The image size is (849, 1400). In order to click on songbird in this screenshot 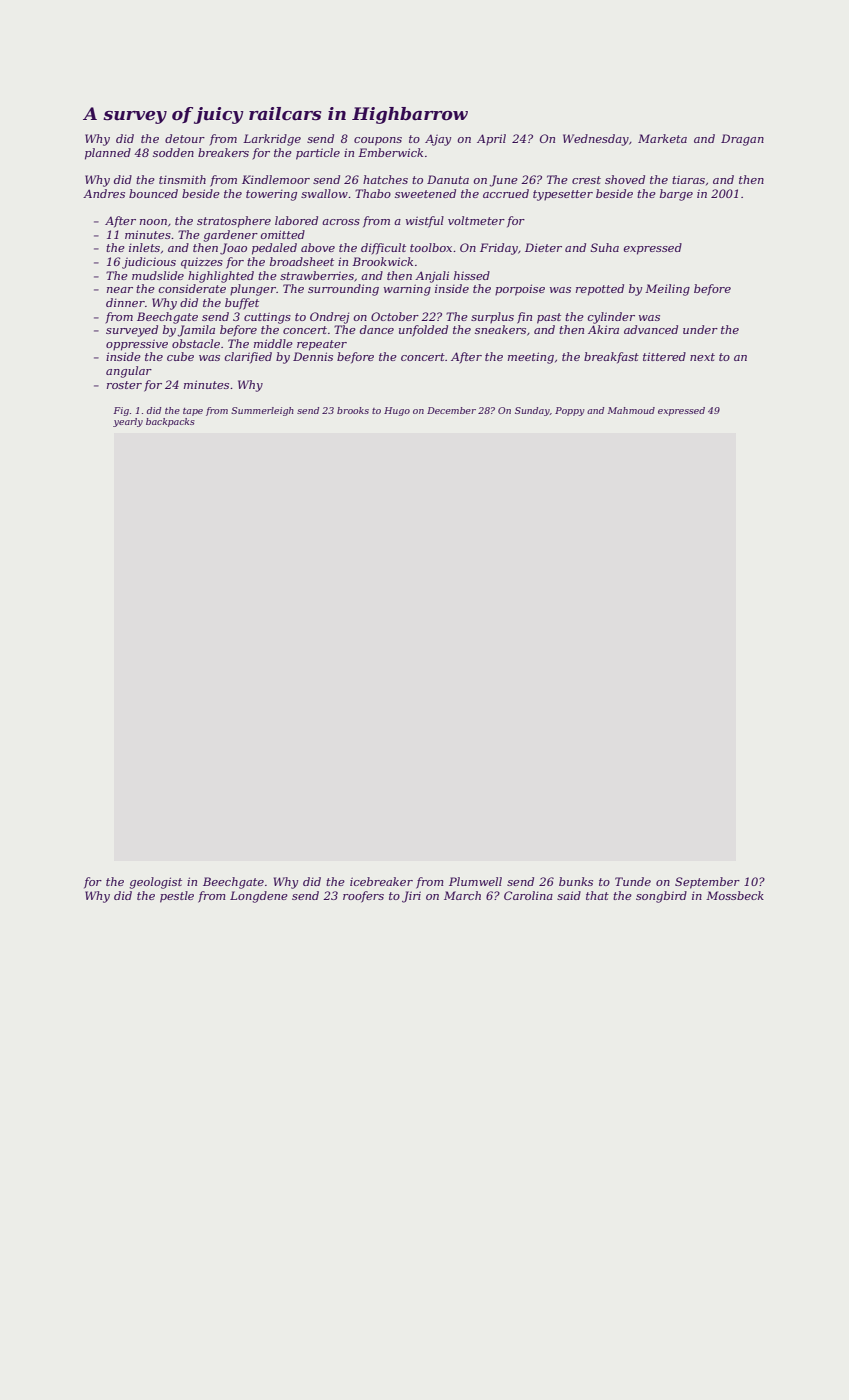, I will do `click(661, 897)`.
